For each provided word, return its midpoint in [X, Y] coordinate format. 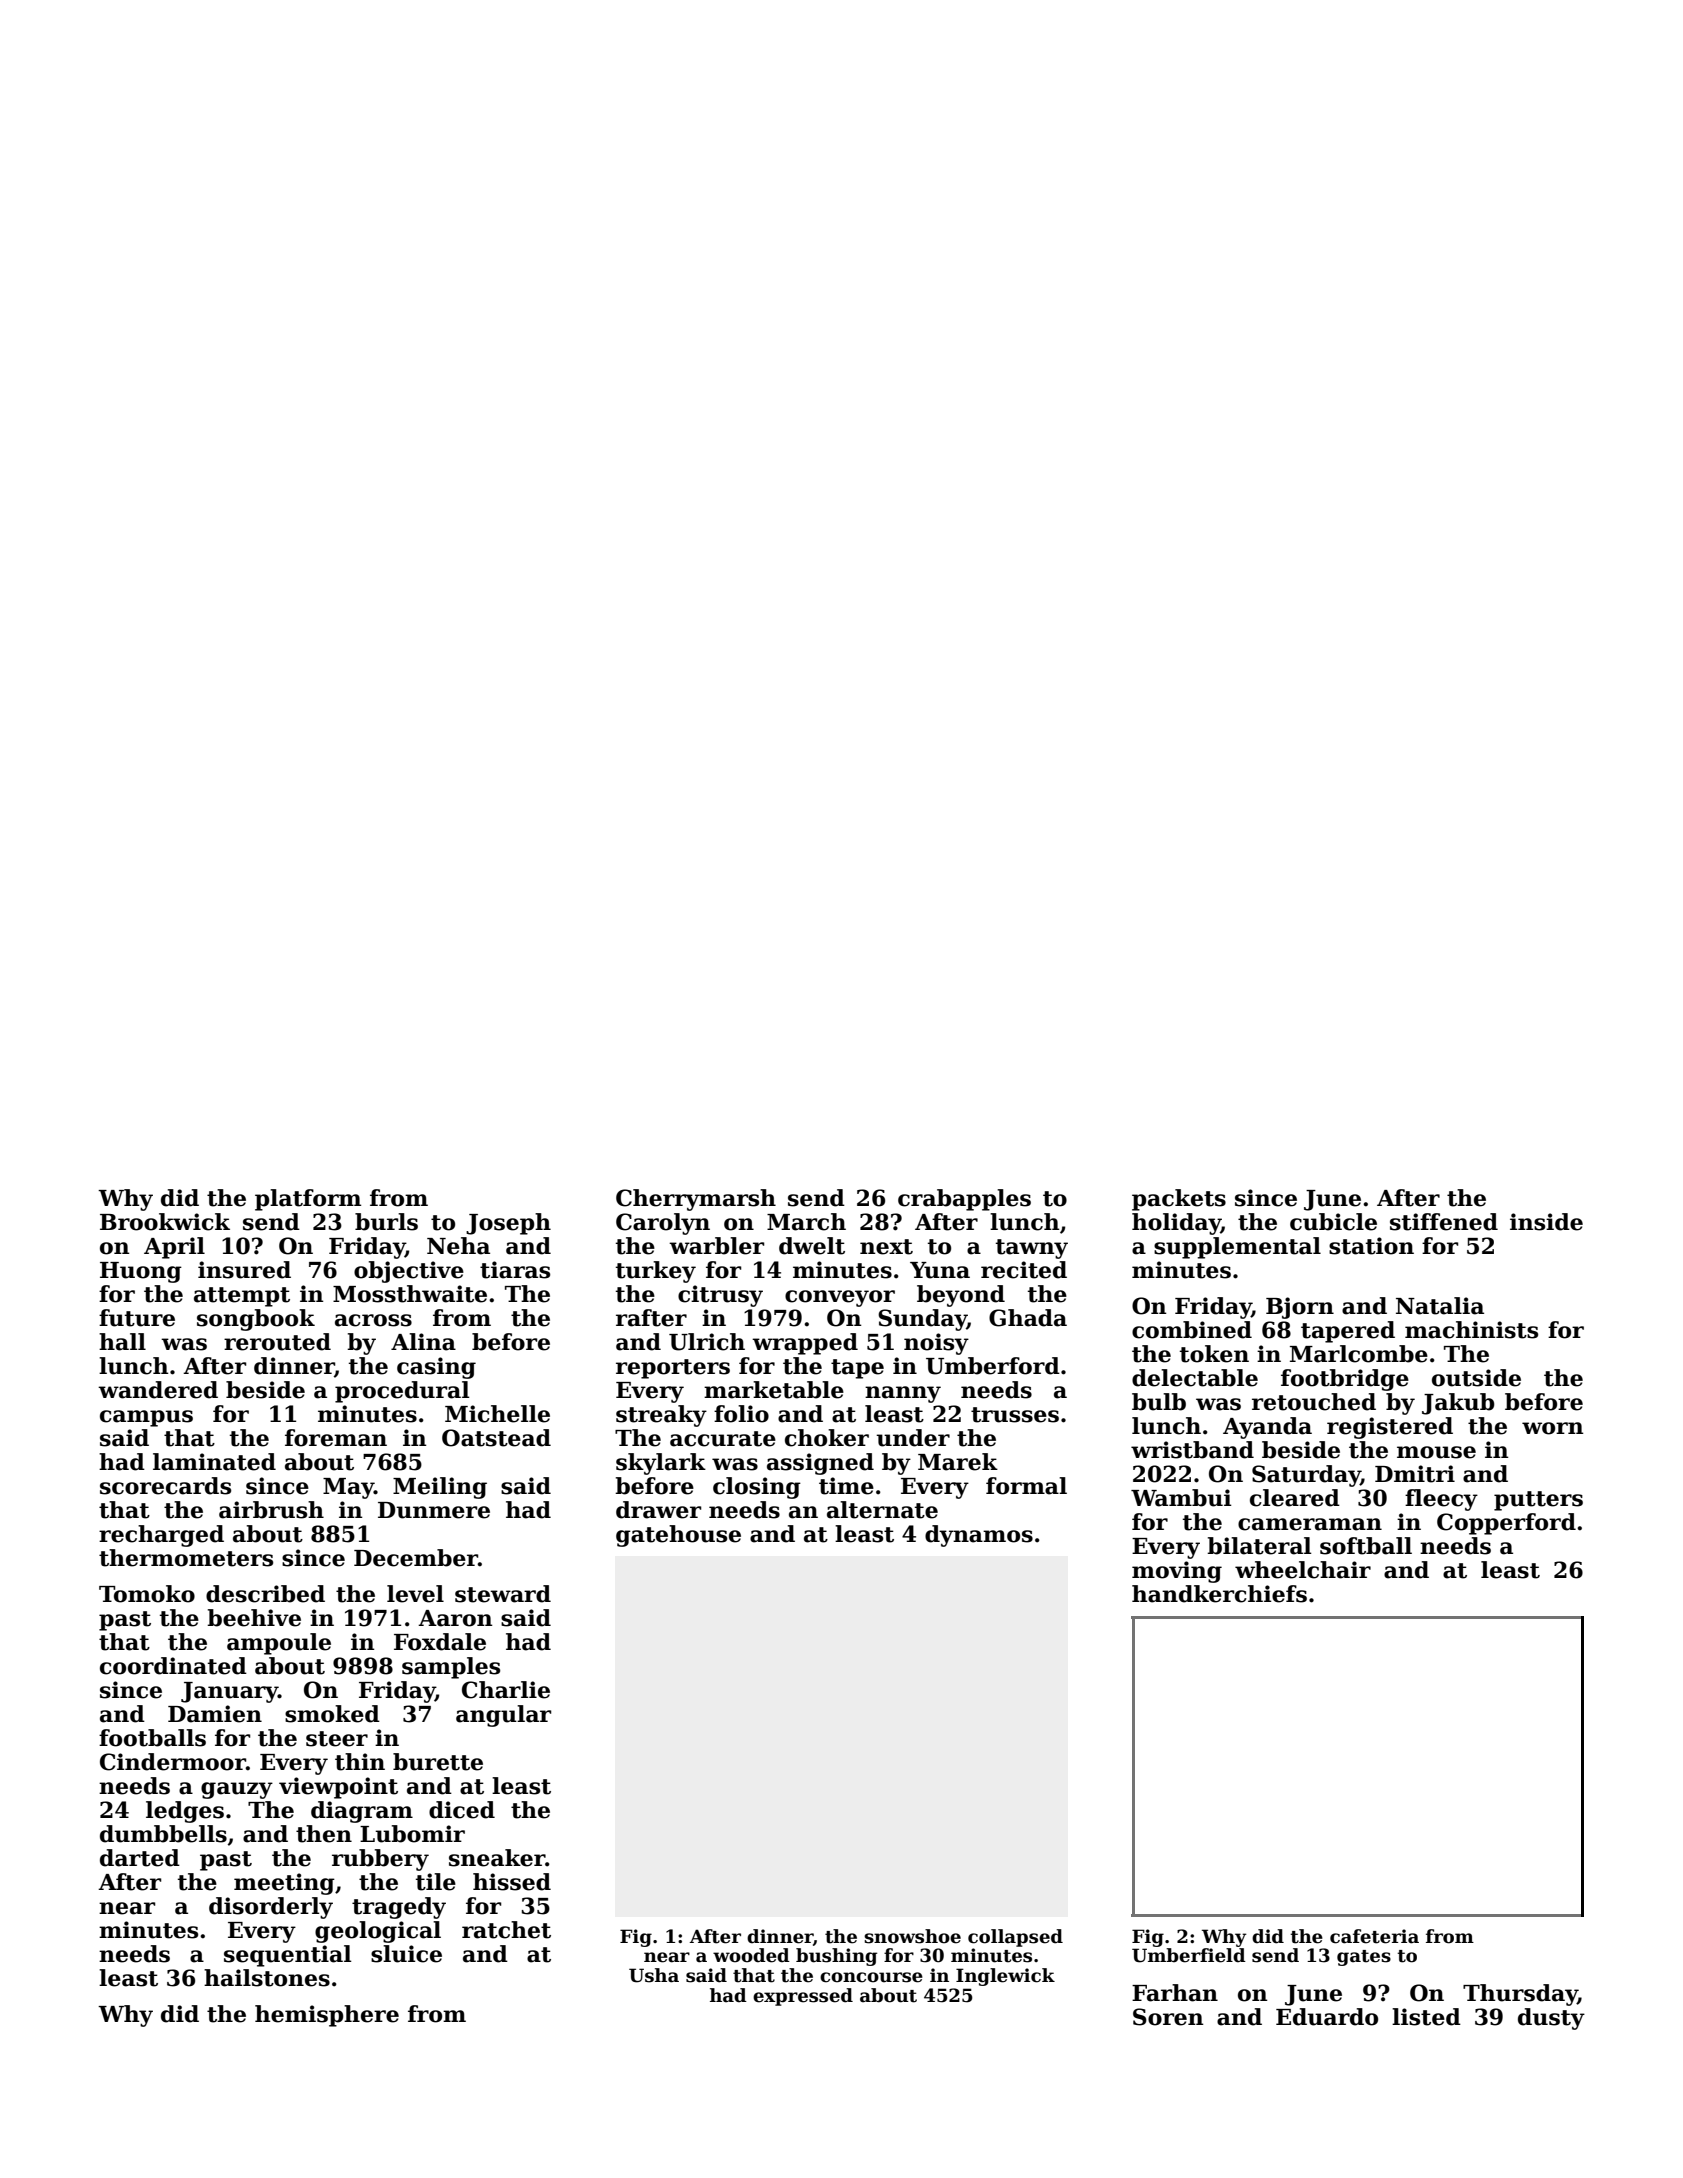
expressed [803, 1997]
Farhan [1175, 1993]
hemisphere [327, 2016]
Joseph [508, 1224]
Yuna [940, 1270]
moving [1177, 1572]
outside [1476, 1378]
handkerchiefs [1219, 1594]
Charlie [506, 1690]
